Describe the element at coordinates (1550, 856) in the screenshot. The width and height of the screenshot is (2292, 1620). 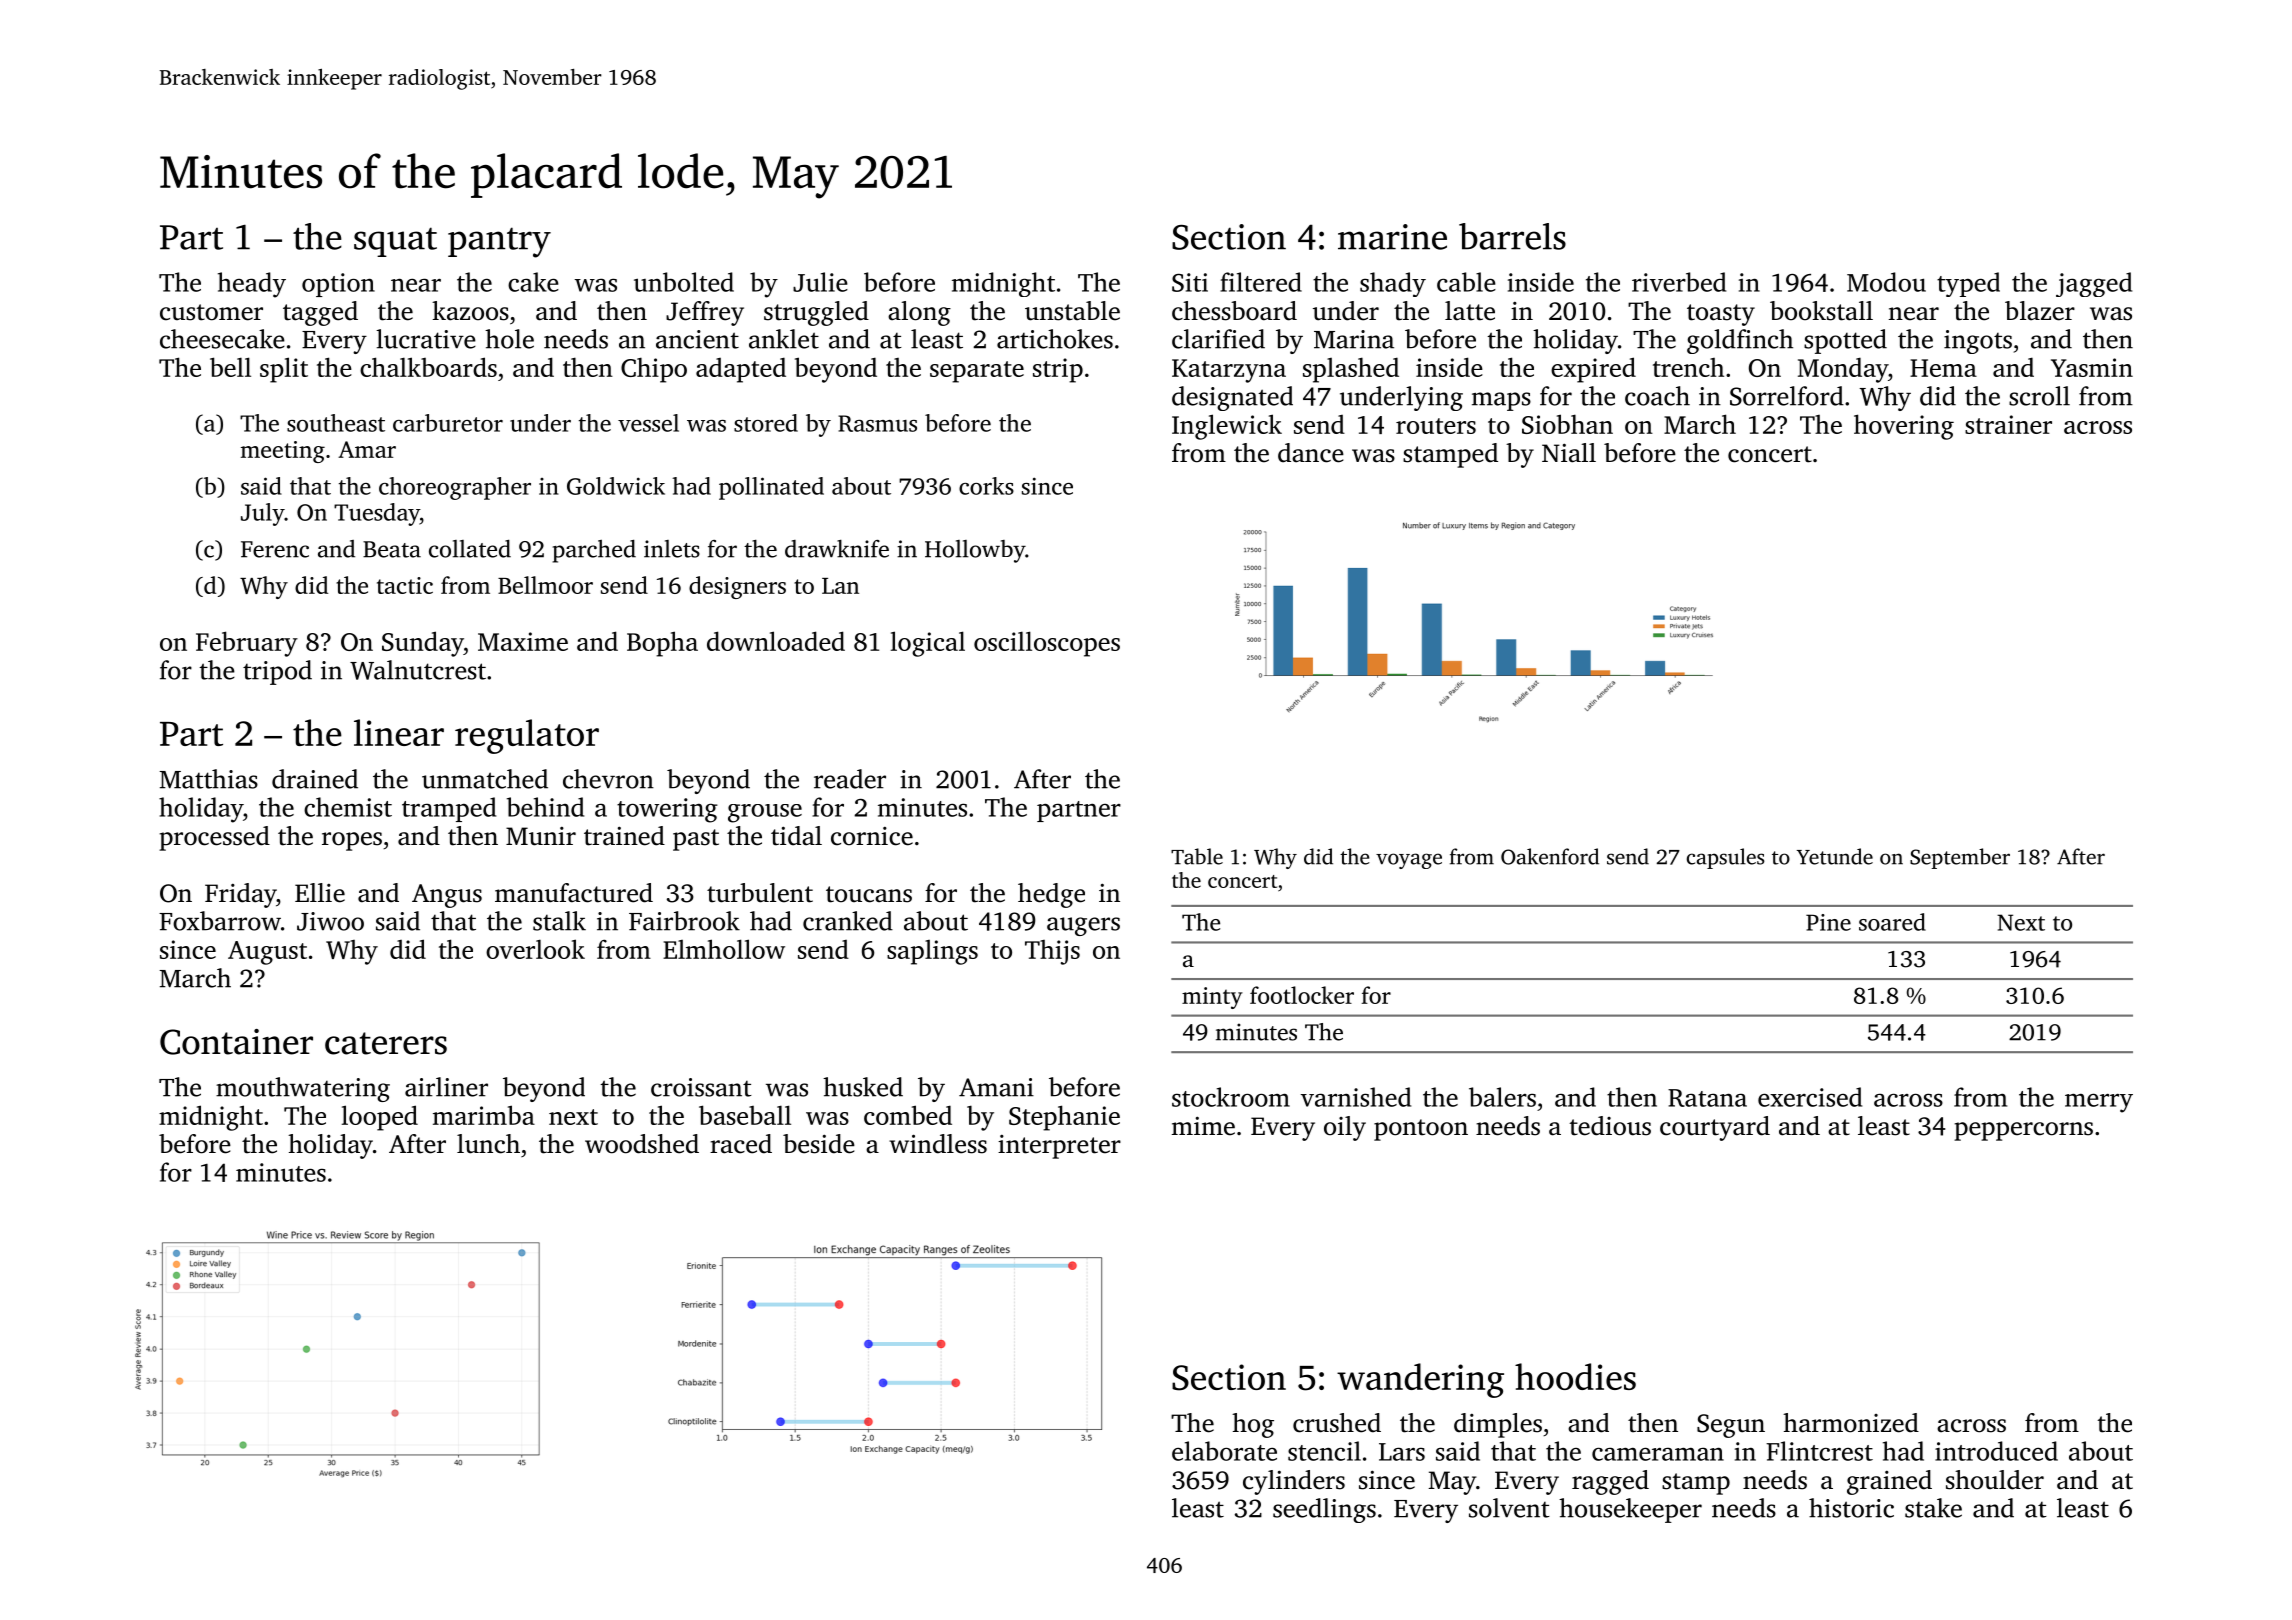
I see `Oakenford` at that location.
